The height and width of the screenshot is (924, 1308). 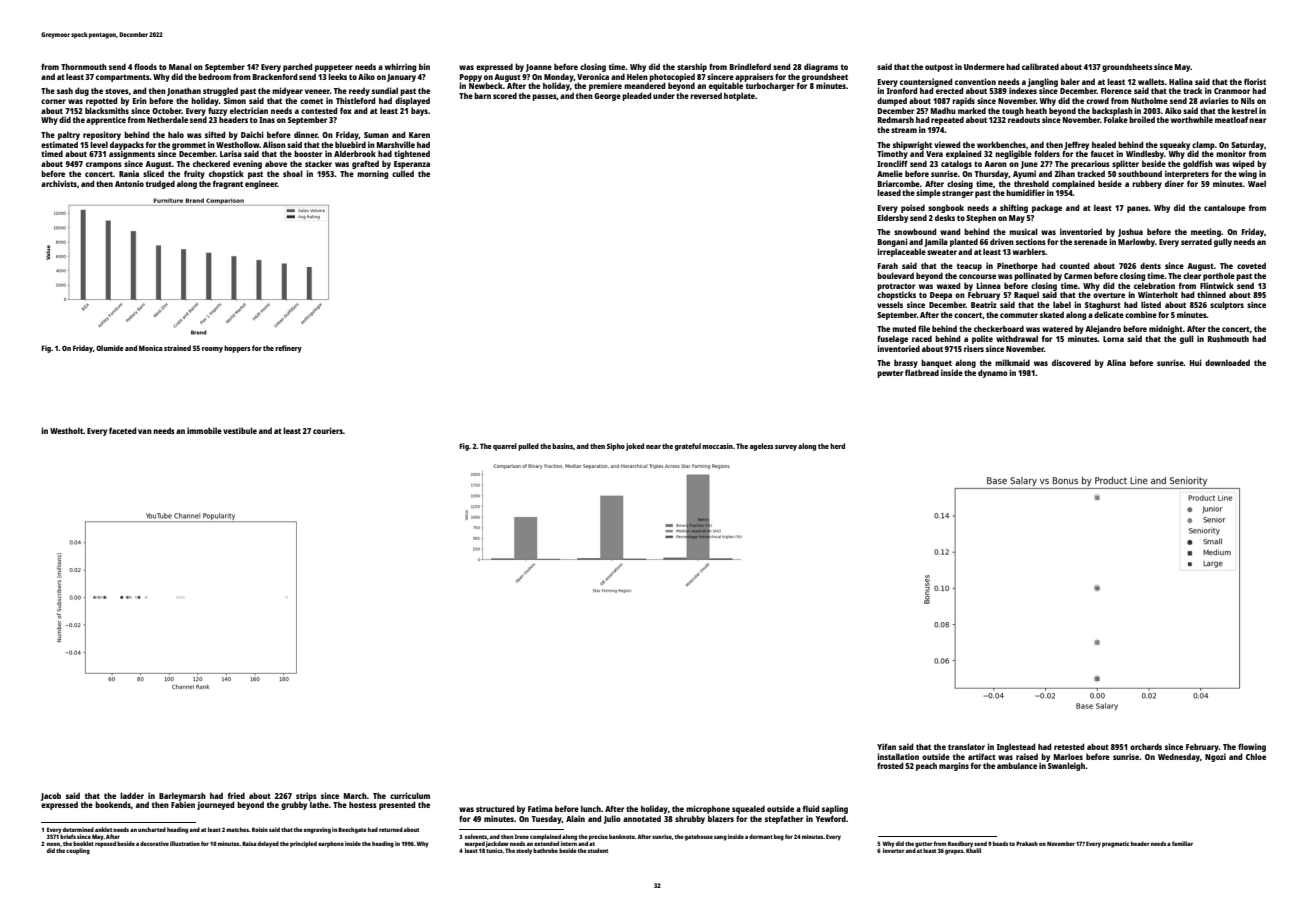 I want to click on pragmatic, so click(x=1115, y=844).
